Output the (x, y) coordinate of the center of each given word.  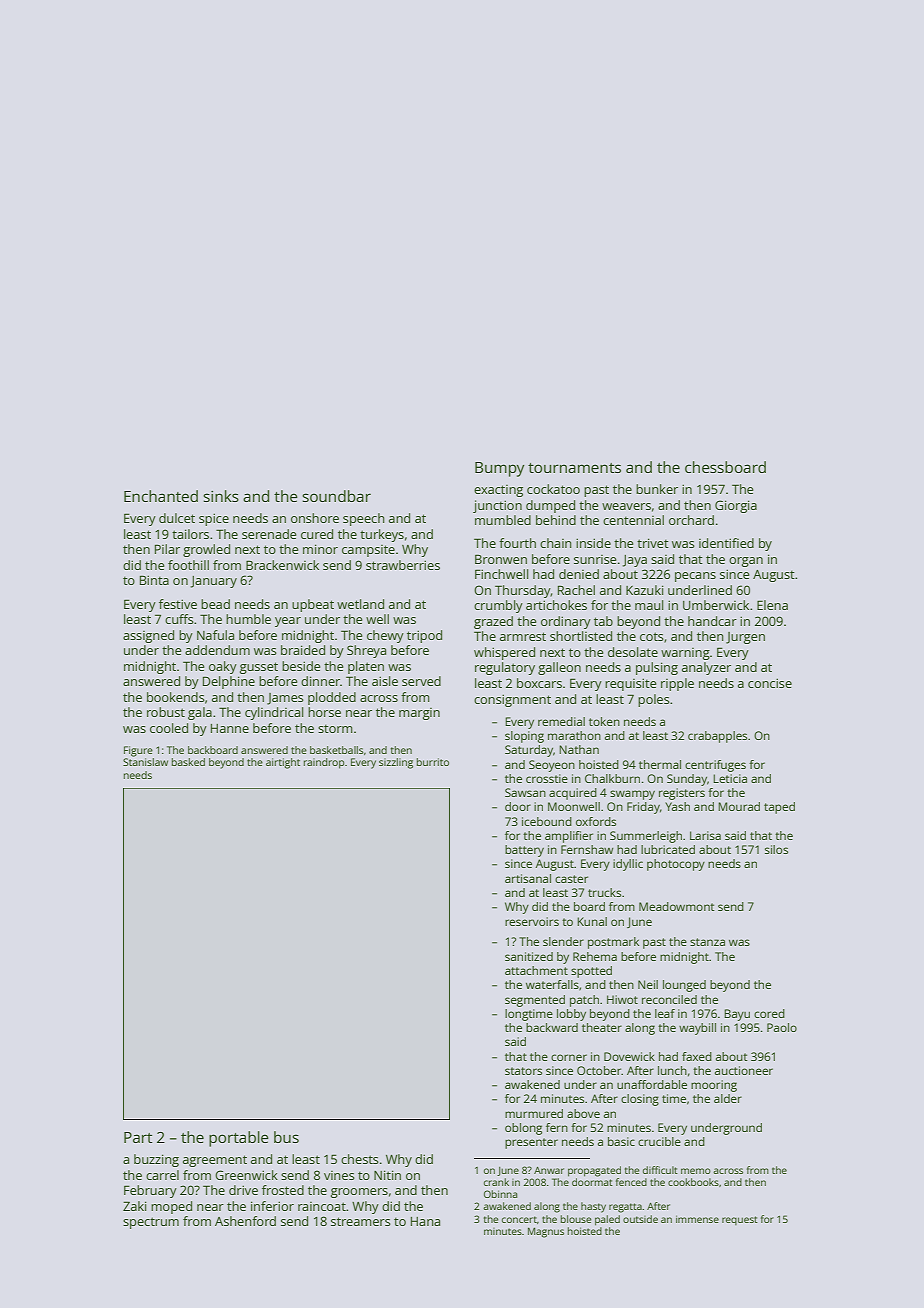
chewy (385, 636)
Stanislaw (145, 762)
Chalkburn (612, 778)
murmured (534, 1113)
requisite (630, 684)
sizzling (396, 763)
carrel (162, 1175)
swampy (632, 795)
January (214, 582)
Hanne (230, 728)
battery (524, 851)
